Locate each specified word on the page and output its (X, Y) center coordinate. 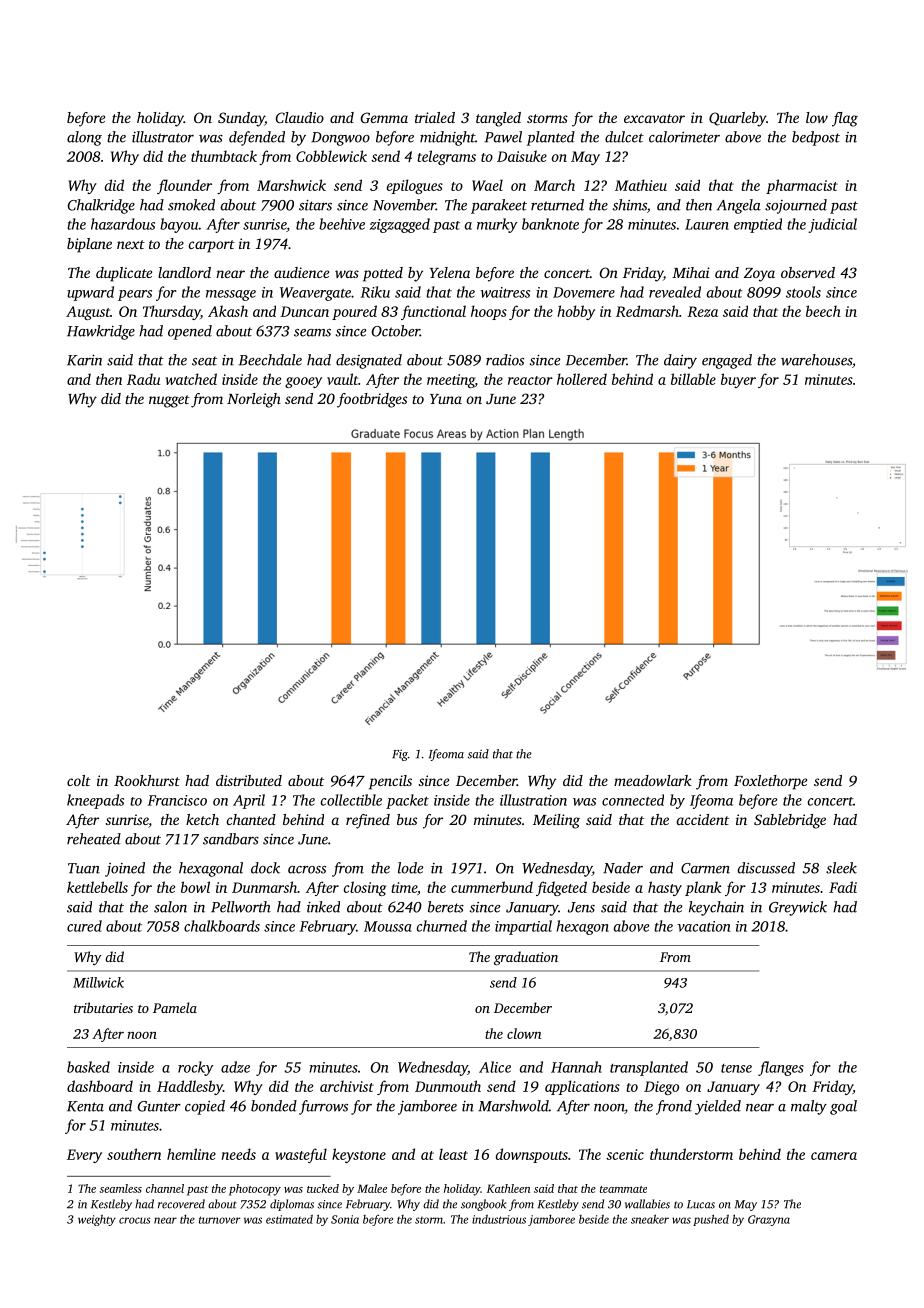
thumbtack (224, 156)
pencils (390, 782)
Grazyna (769, 1220)
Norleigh (254, 400)
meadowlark (653, 780)
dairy (680, 361)
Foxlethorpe (770, 782)
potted (383, 274)
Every (84, 1156)
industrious (499, 1219)
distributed (249, 780)
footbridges (372, 400)
